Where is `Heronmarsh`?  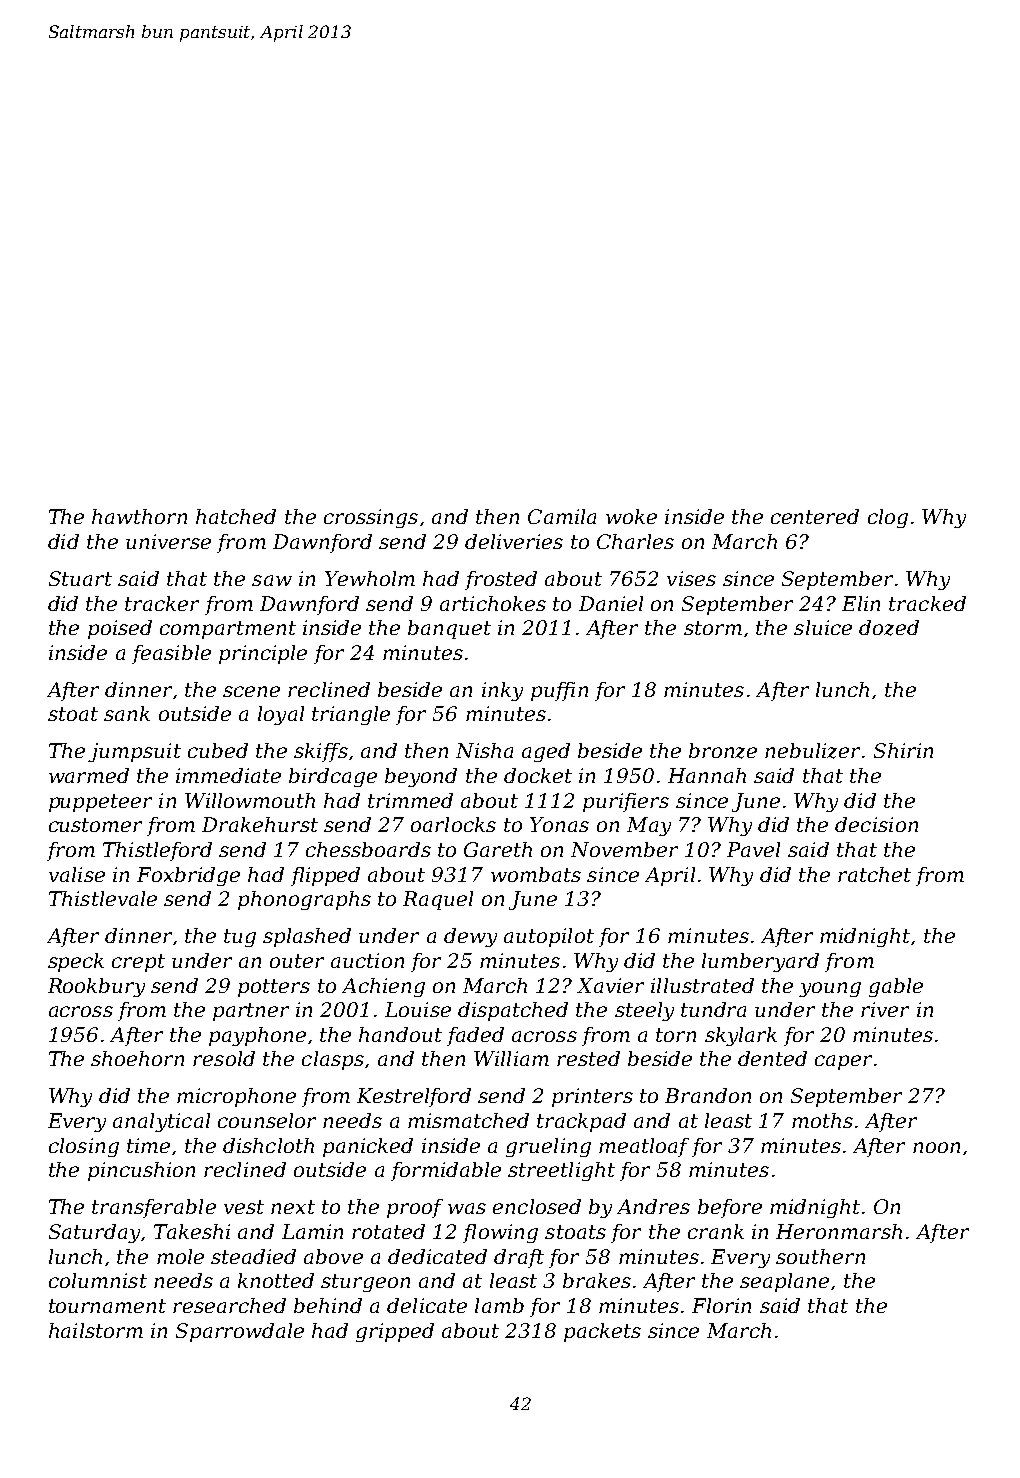
Heronmarsh is located at coordinates (839, 1231).
